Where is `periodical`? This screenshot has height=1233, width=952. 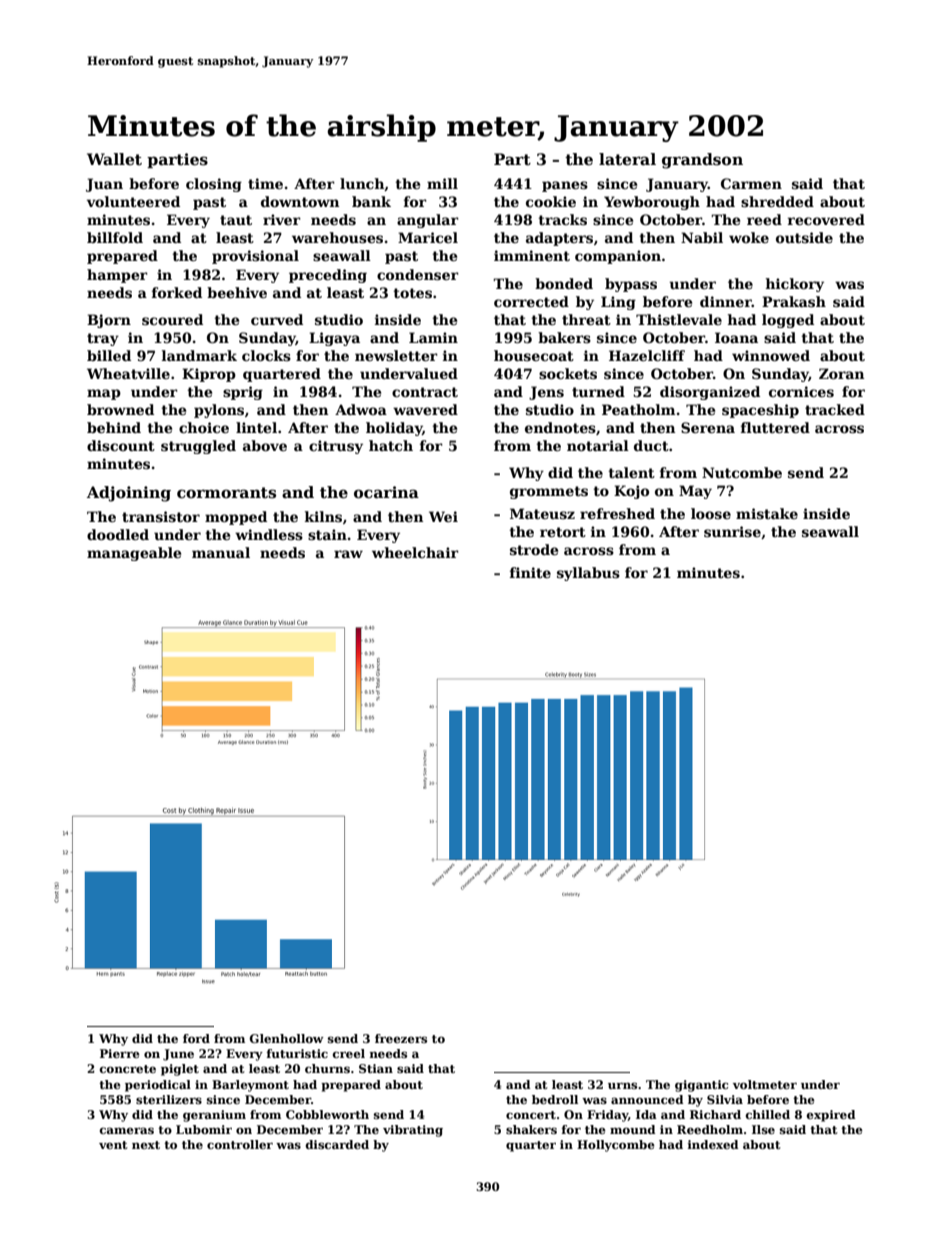 periodical is located at coordinates (158, 1086).
